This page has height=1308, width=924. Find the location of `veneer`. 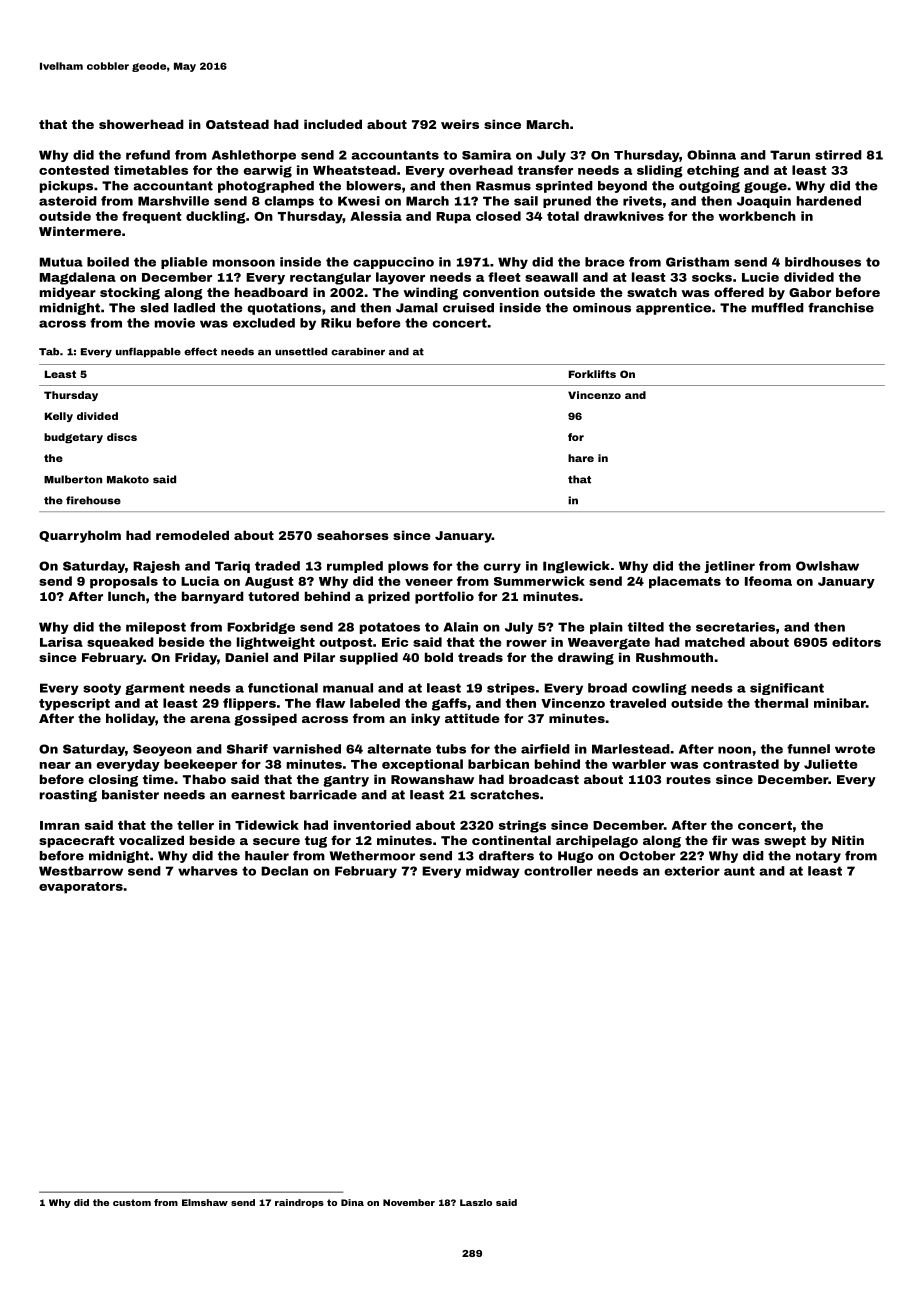

veneer is located at coordinates (429, 582).
